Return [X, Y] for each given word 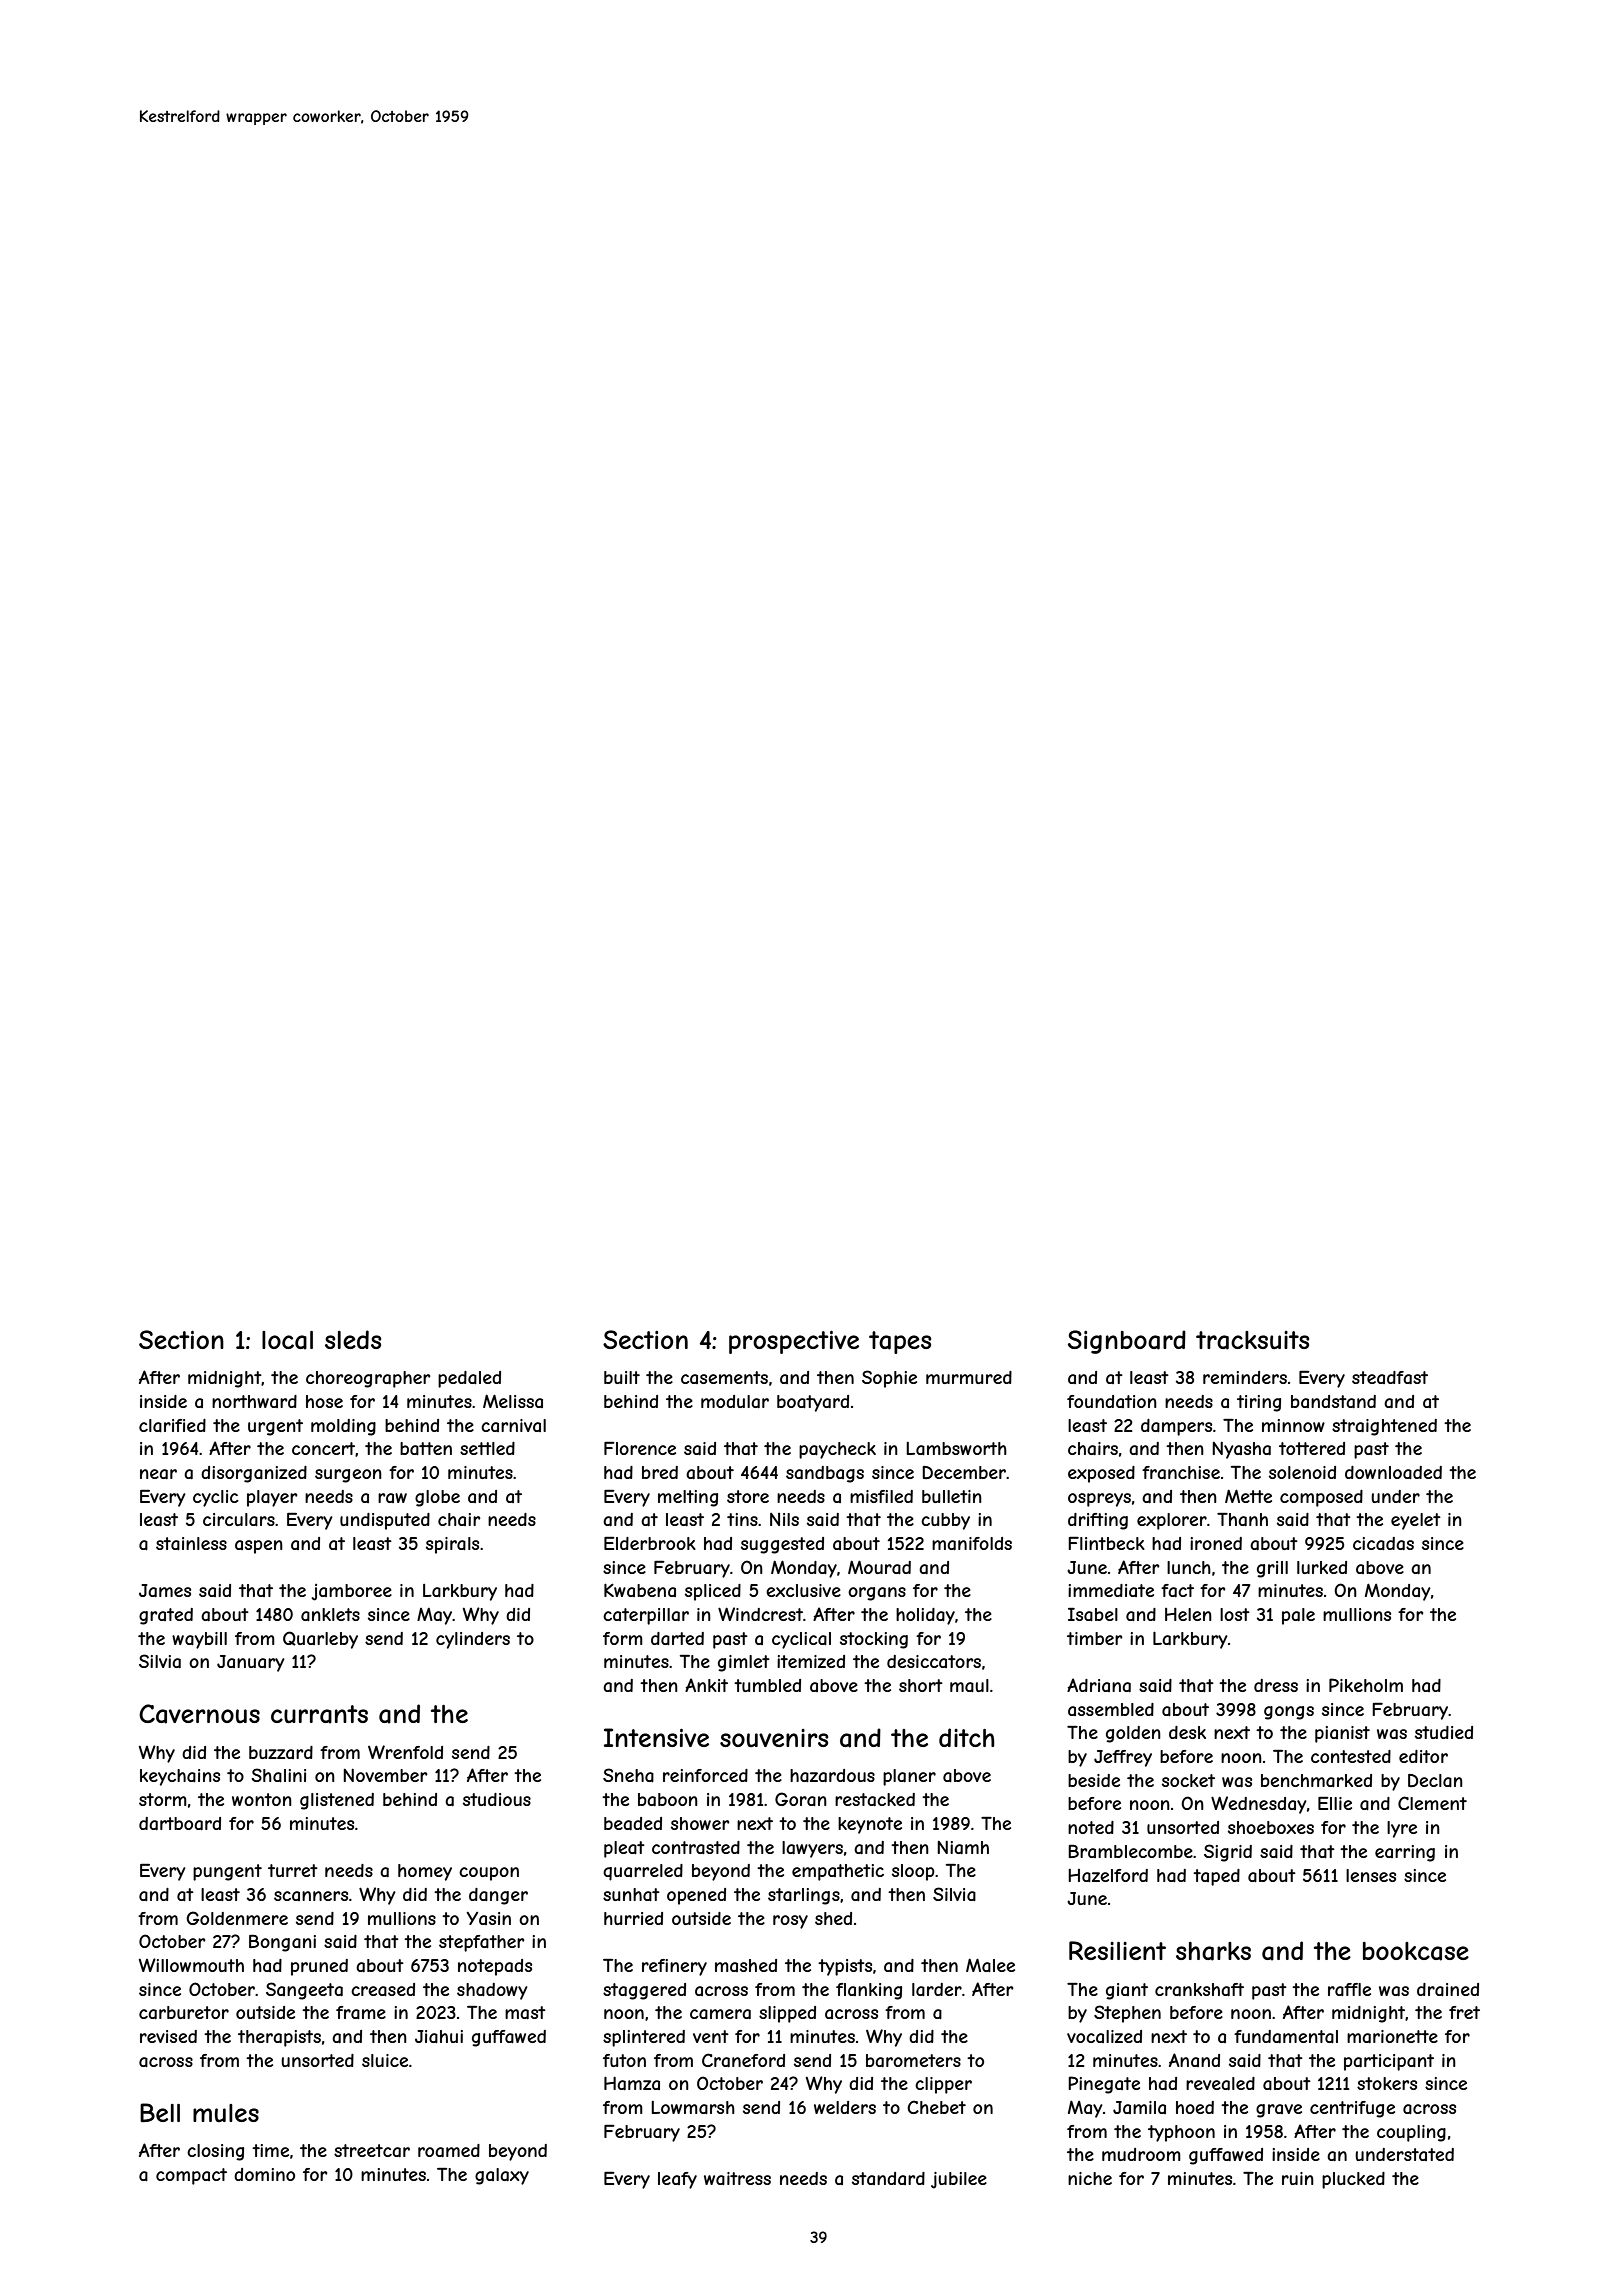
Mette [1248, 1496]
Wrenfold [405, 1752]
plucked [1353, 2180]
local [287, 1340]
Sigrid [1228, 1853]
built [622, 1377]
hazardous [832, 1775]
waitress [737, 2178]
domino [264, 2174]
